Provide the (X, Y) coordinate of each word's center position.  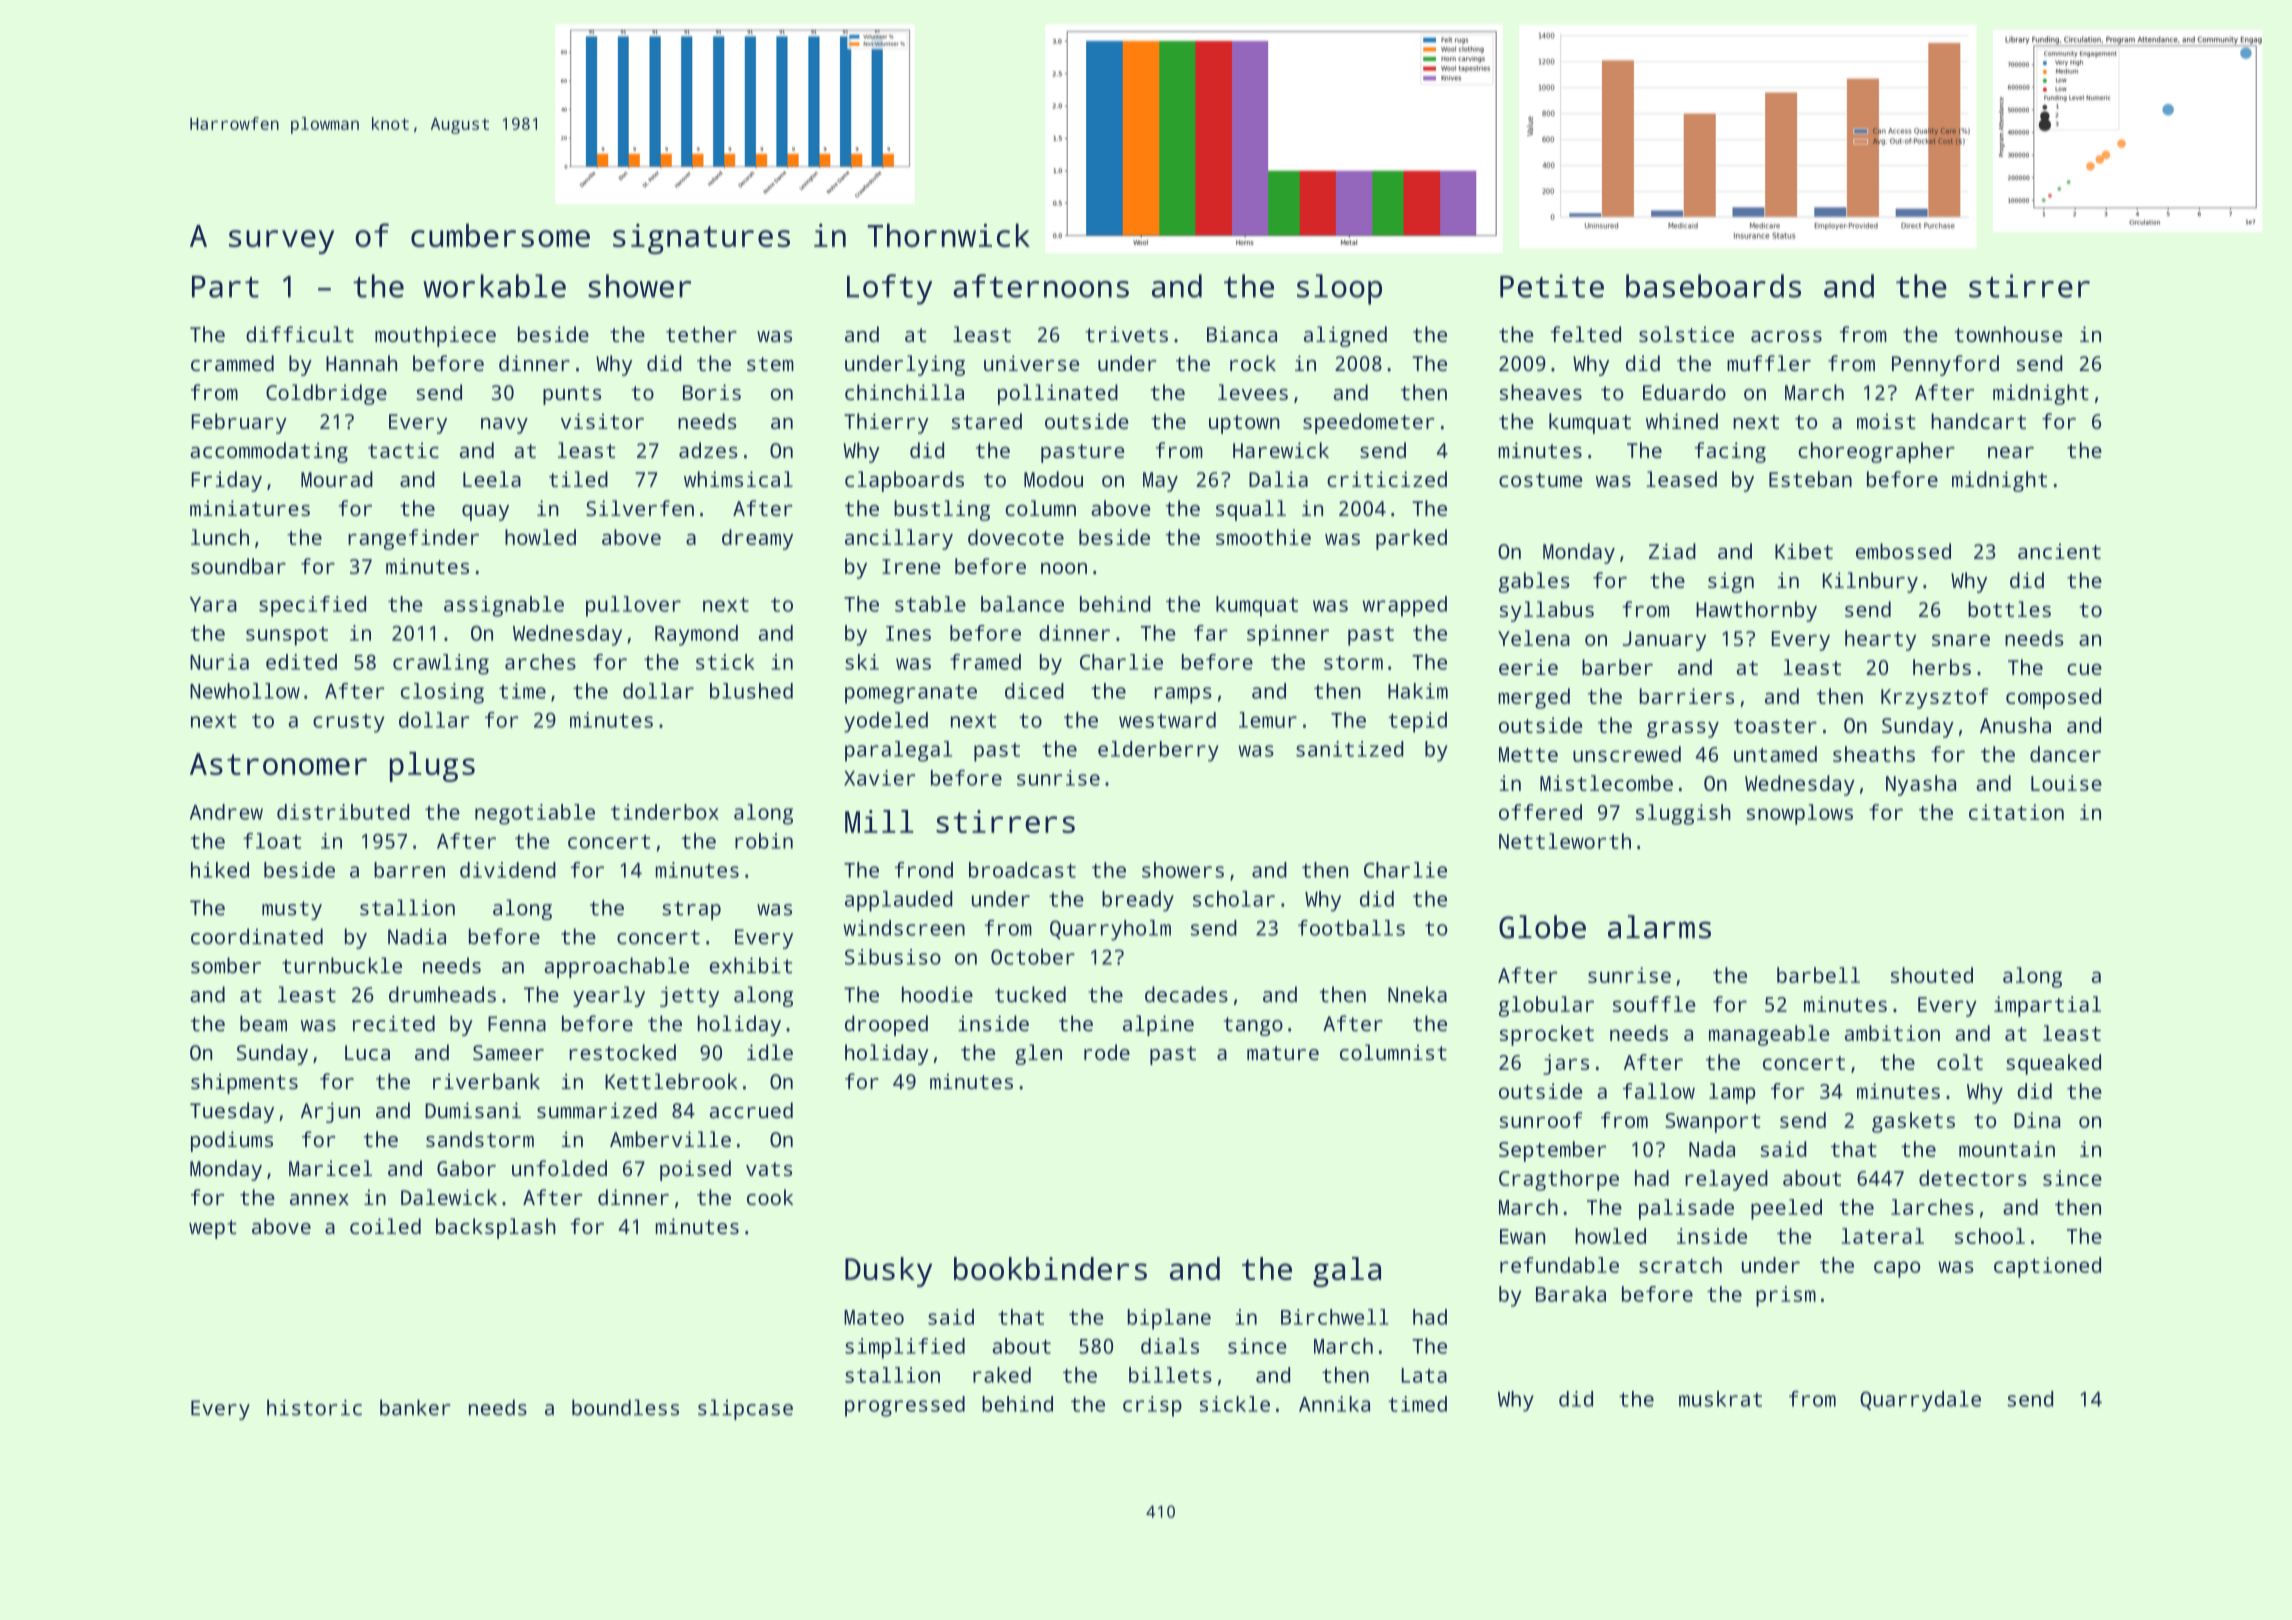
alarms (1659, 927)
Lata (1424, 1375)
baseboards (1713, 286)
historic (314, 1407)
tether (701, 334)
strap (691, 910)
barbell (1818, 975)
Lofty (889, 289)
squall (1251, 510)
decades (1186, 994)
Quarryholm (1110, 930)
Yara (213, 604)
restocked (623, 1052)
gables (1534, 582)
